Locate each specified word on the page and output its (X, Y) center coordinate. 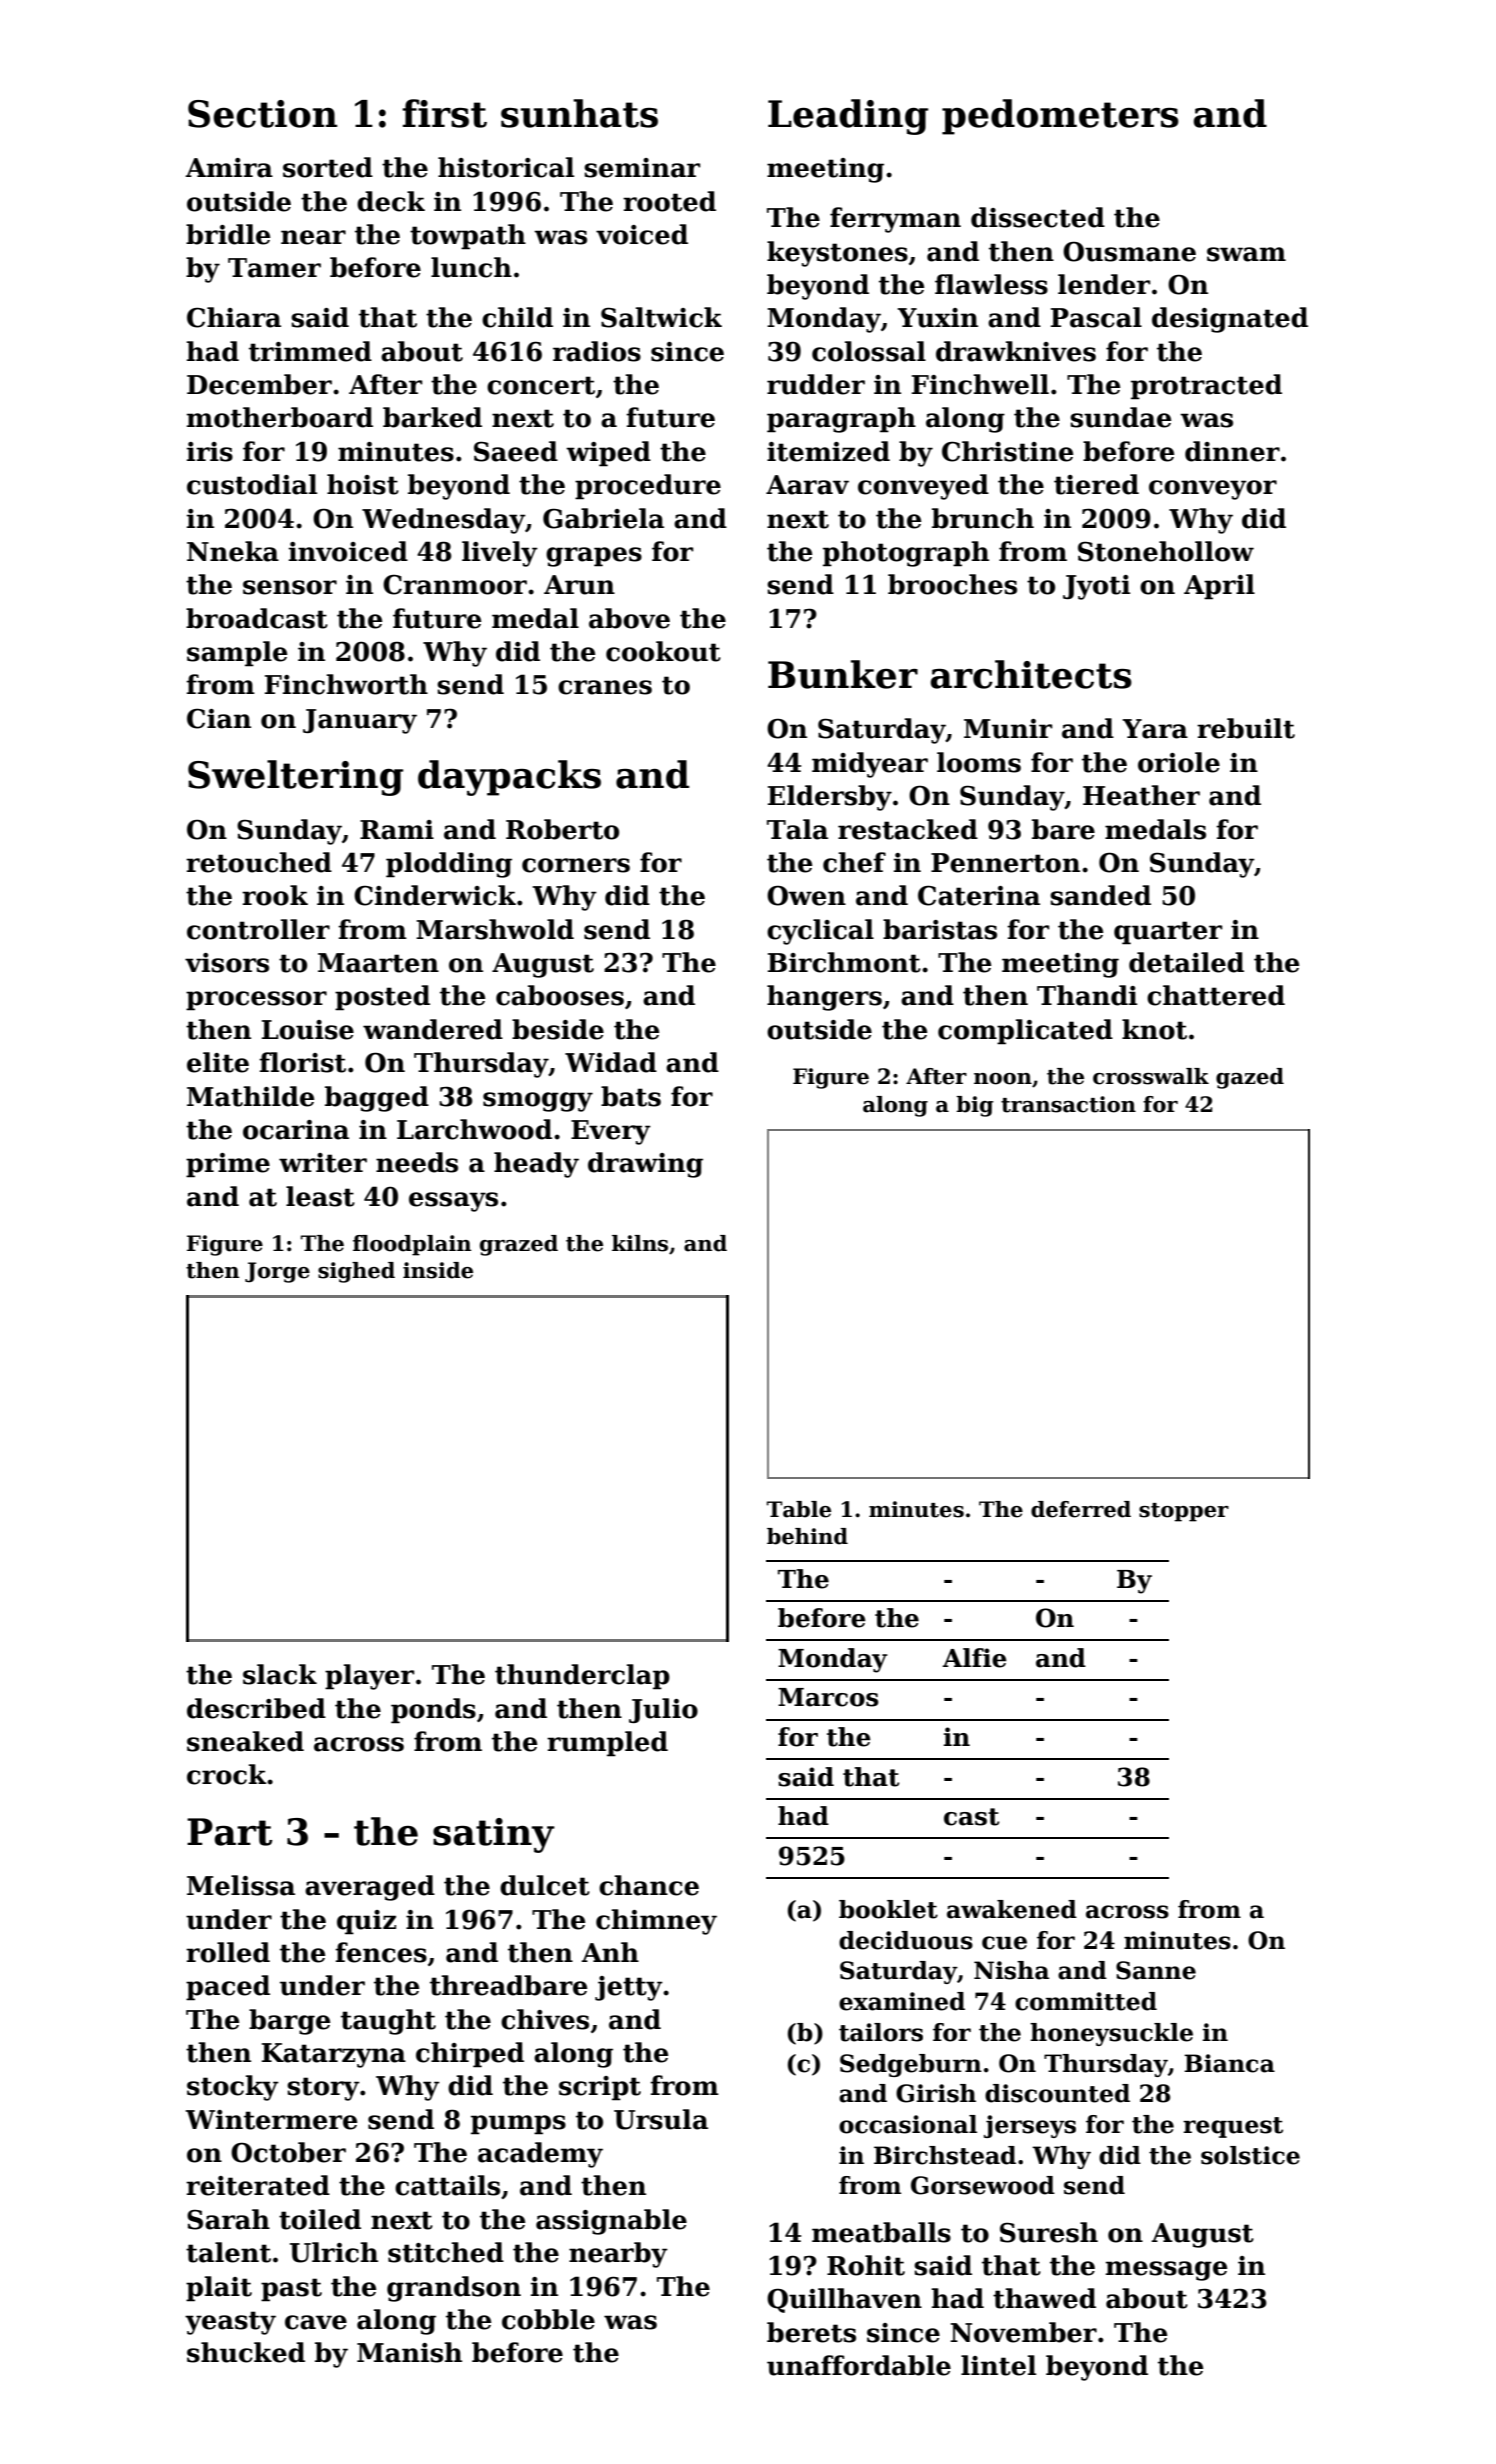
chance (649, 1885)
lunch (471, 267)
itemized (828, 451)
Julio (663, 1710)
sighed (356, 1272)
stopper (1184, 1512)
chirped (470, 2055)
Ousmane (1129, 251)
